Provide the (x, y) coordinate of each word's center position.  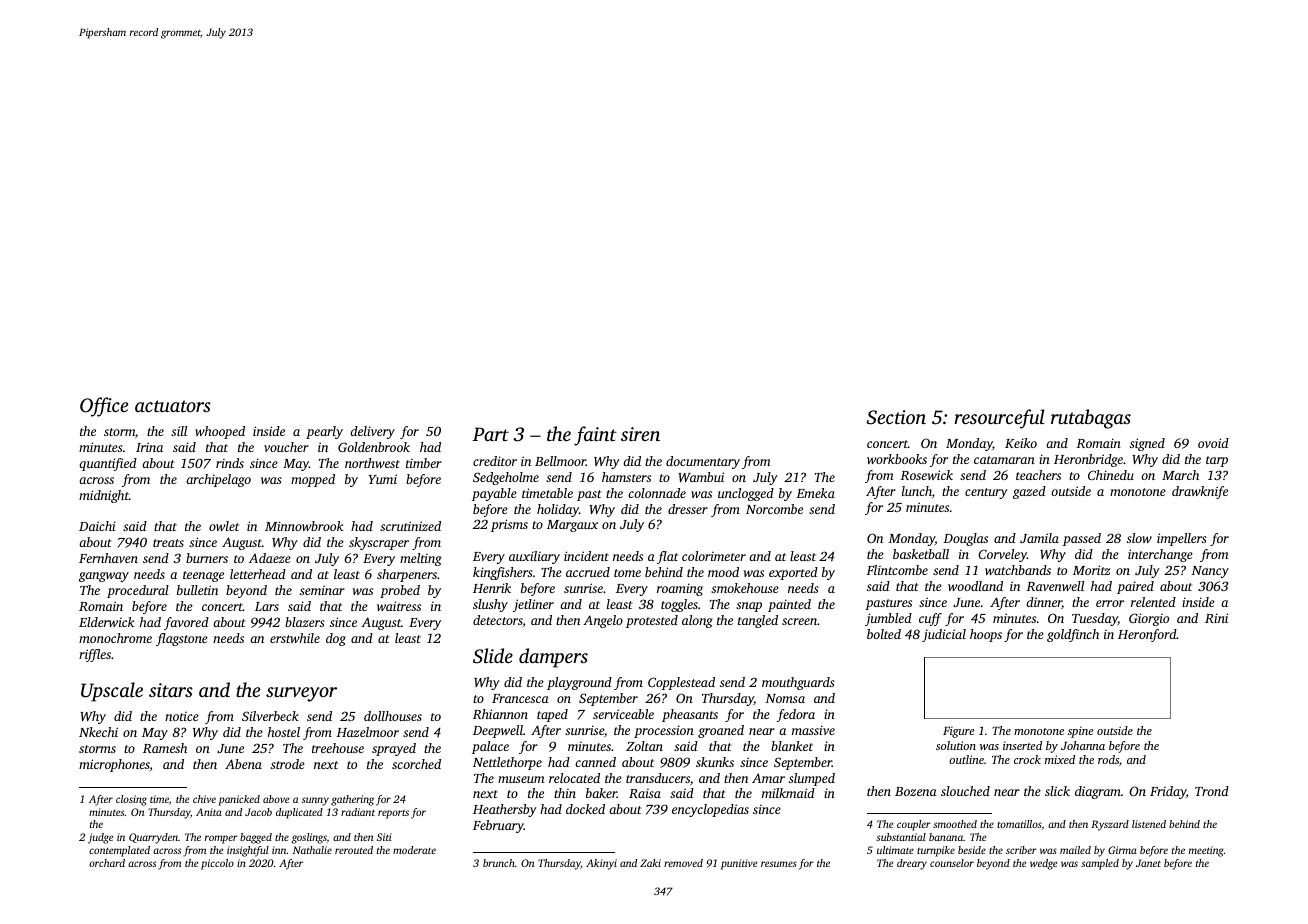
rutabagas (1091, 419)
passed (1082, 539)
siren (640, 434)
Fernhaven (108, 558)
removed (683, 863)
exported (793, 573)
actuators (173, 406)
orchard (107, 863)
